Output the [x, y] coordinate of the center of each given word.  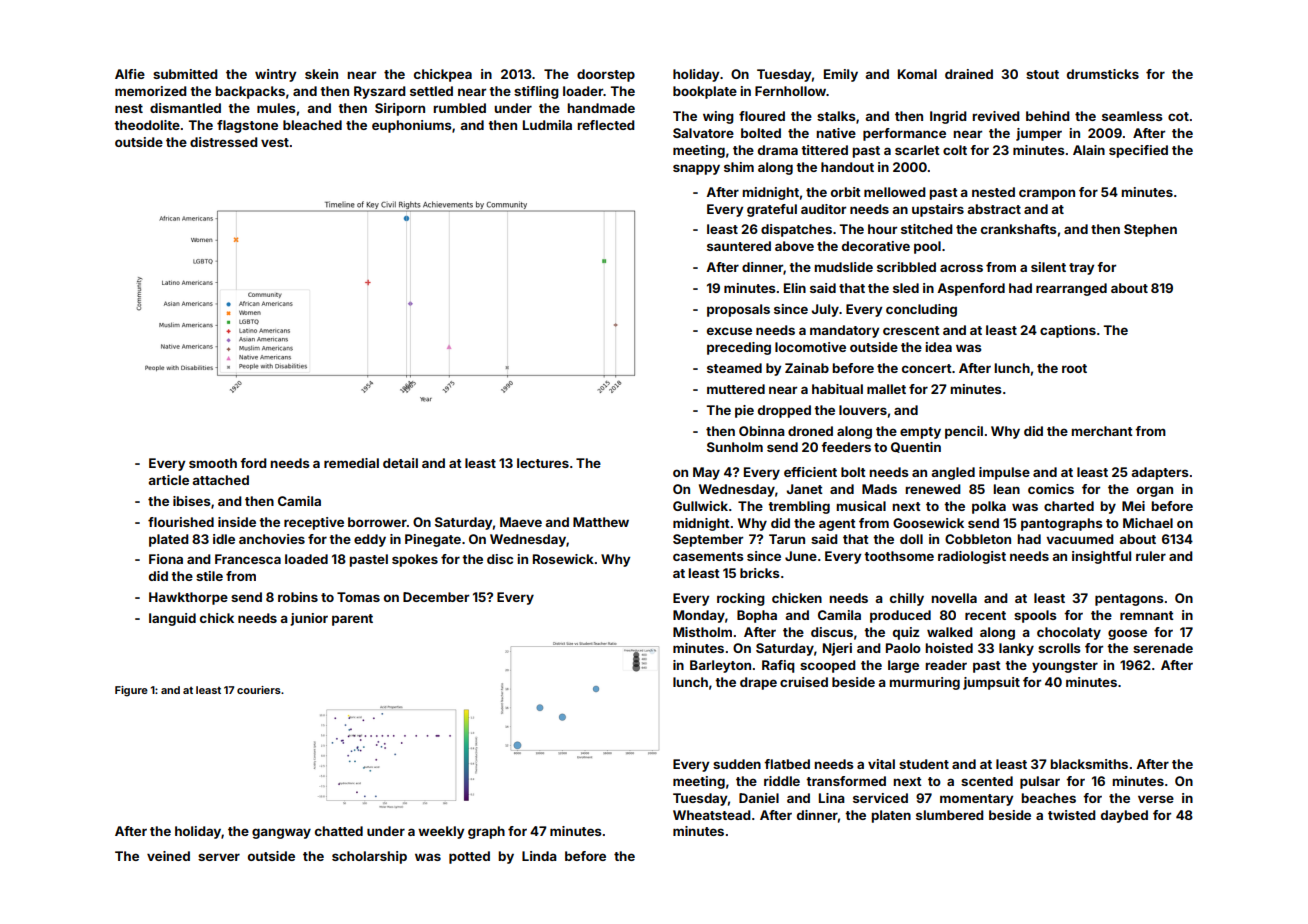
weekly [441, 832]
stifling [536, 92]
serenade [1163, 648]
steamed [734, 368]
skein [321, 74]
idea [938, 347]
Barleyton [720, 666]
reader [946, 665]
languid [172, 619]
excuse [729, 331]
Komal [917, 74]
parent [352, 620]
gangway [281, 833]
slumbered [950, 815]
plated [169, 540]
